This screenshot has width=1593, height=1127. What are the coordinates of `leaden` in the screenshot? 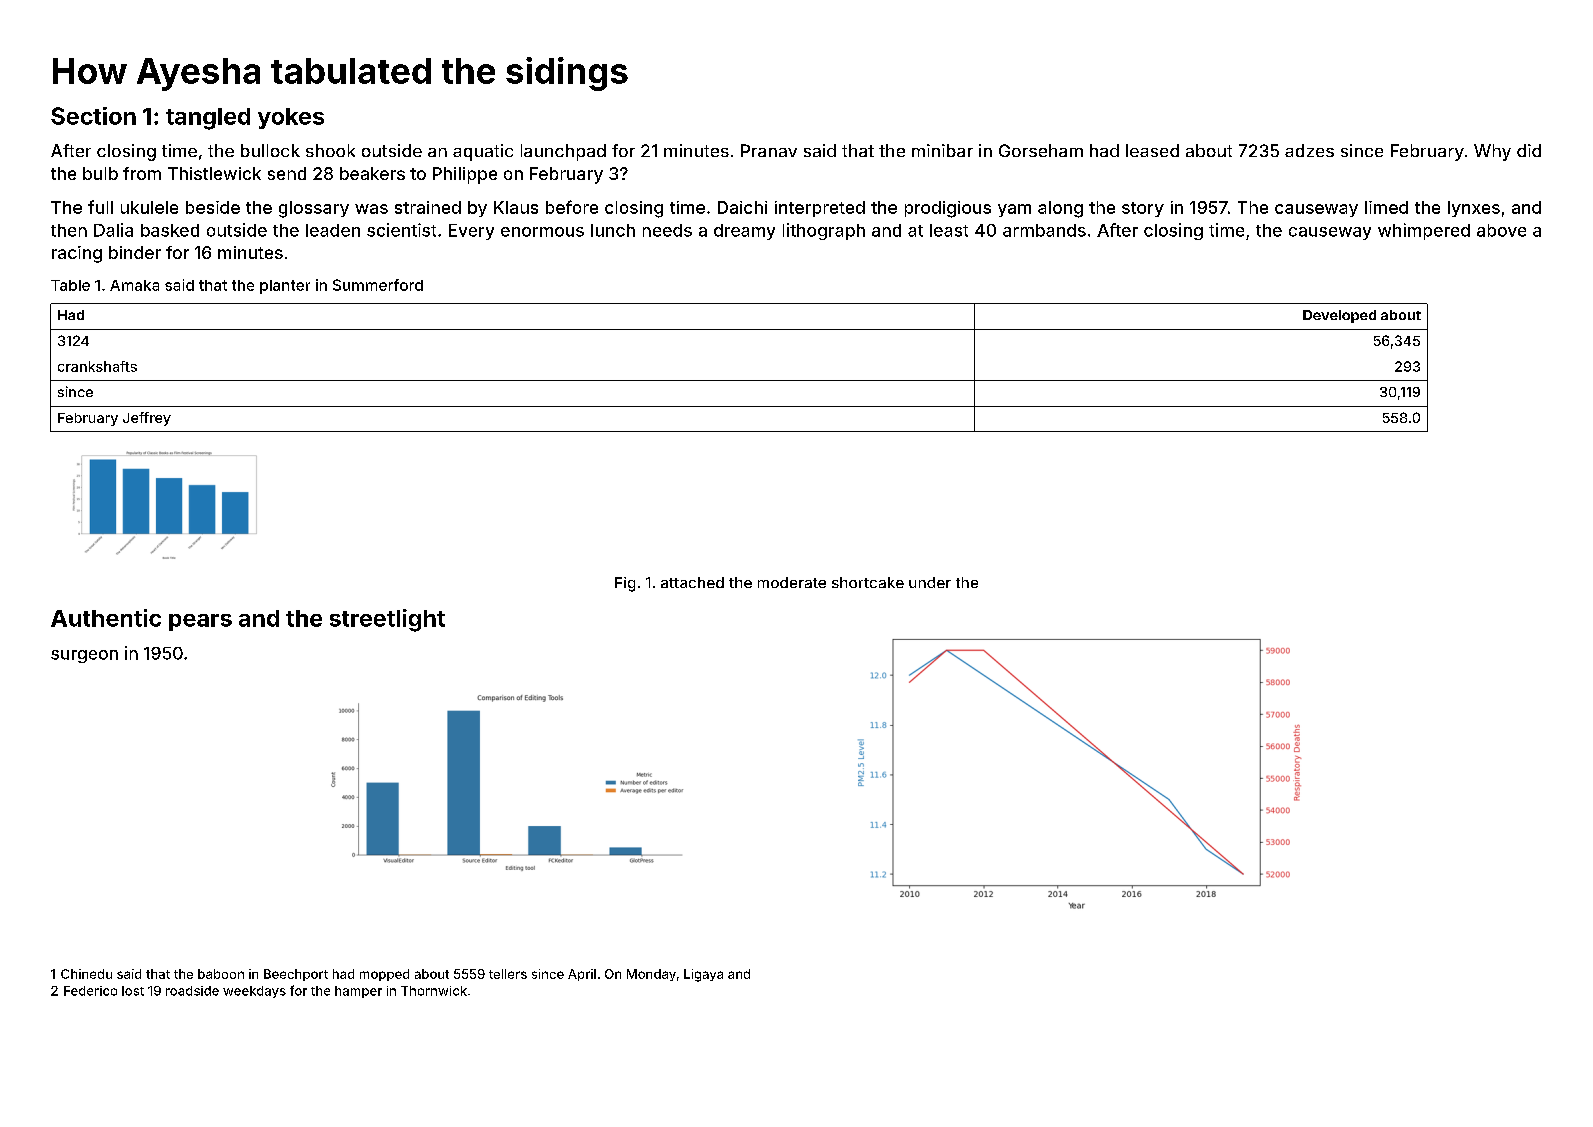 It's located at (333, 230).
